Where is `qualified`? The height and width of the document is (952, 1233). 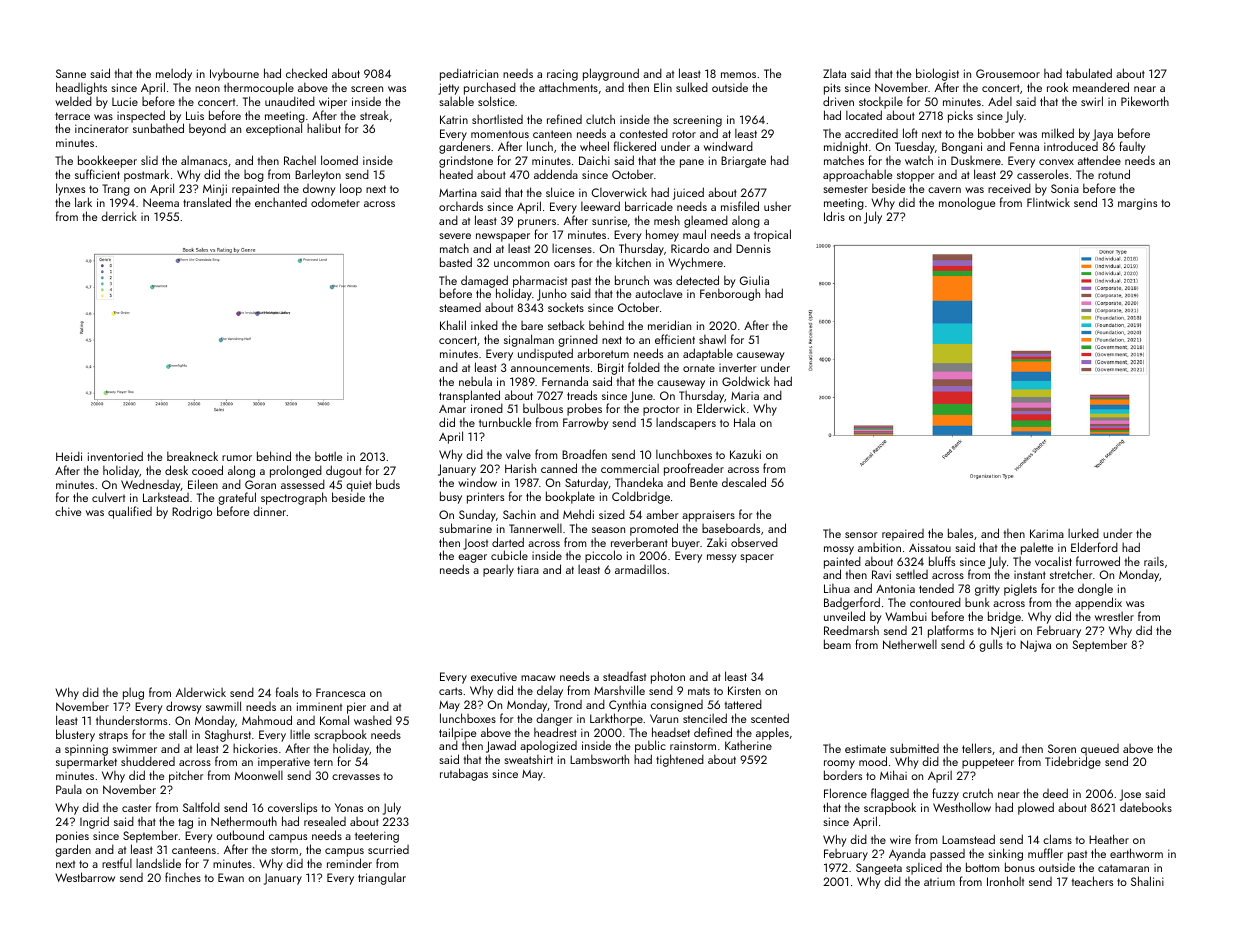
qualified is located at coordinates (130, 512).
